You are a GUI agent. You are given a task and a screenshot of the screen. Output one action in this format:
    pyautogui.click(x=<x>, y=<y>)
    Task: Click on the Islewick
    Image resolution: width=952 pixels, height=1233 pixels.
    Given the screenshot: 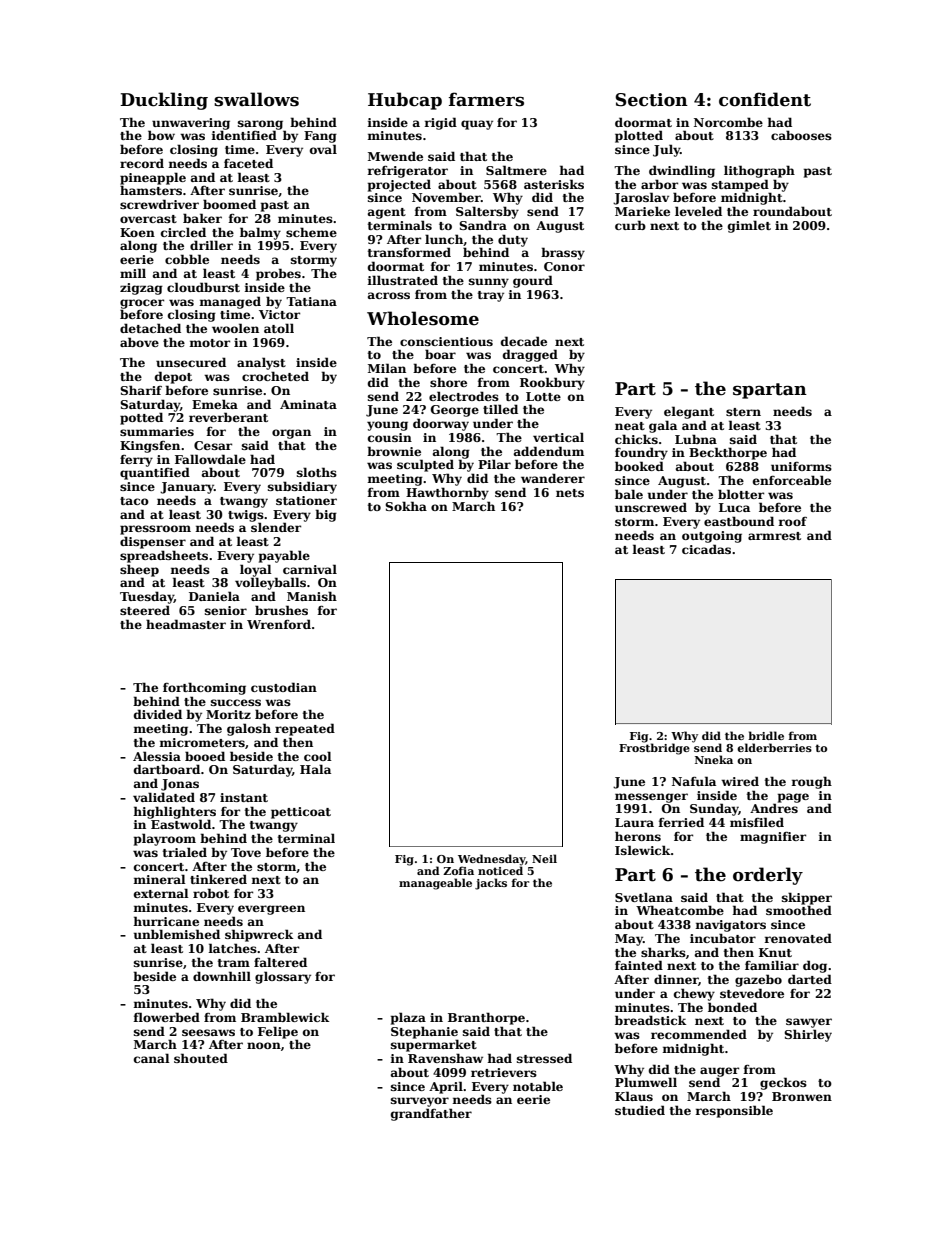 What is the action you would take?
    pyautogui.click(x=643, y=850)
